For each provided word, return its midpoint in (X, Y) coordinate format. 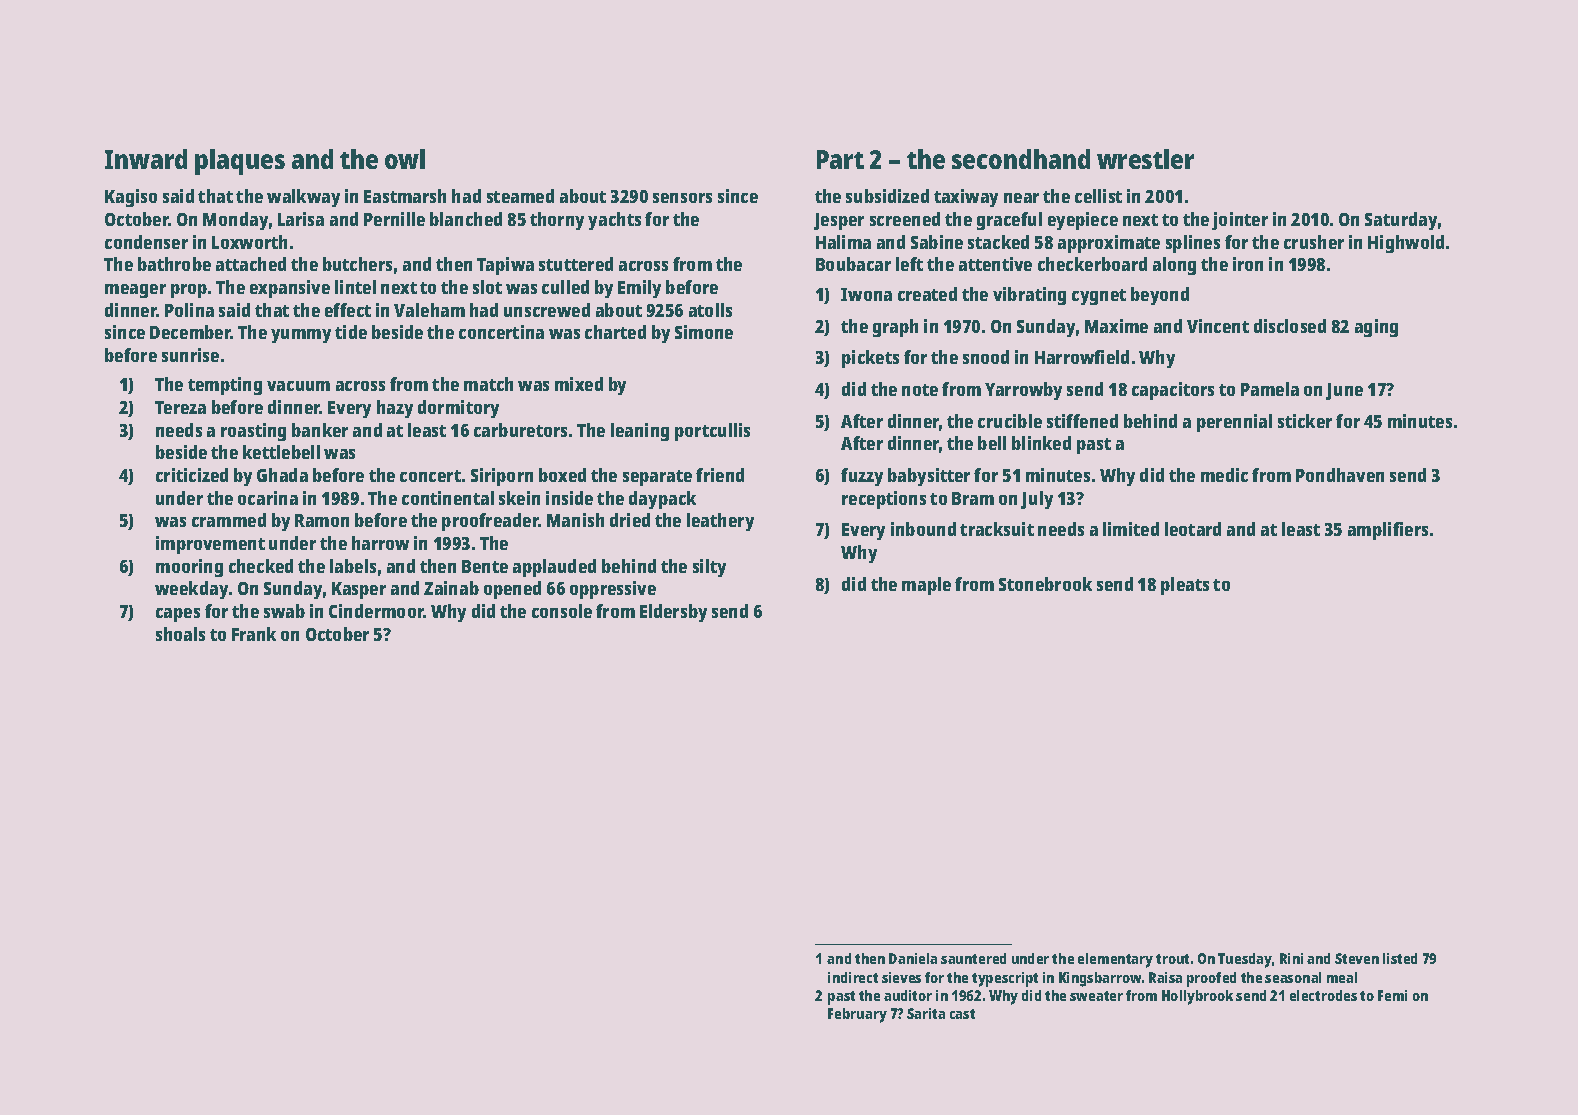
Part (840, 159)
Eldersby (673, 613)
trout (1172, 959)
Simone (704, 332)
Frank (254, 634)
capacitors (1173, 391)
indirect (853, 977)
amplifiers (1388, 531)
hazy (395, 409)
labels (353, 566)
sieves (901, 977)
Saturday (1401, 221)
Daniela (913, 958)
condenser (146, 242)
